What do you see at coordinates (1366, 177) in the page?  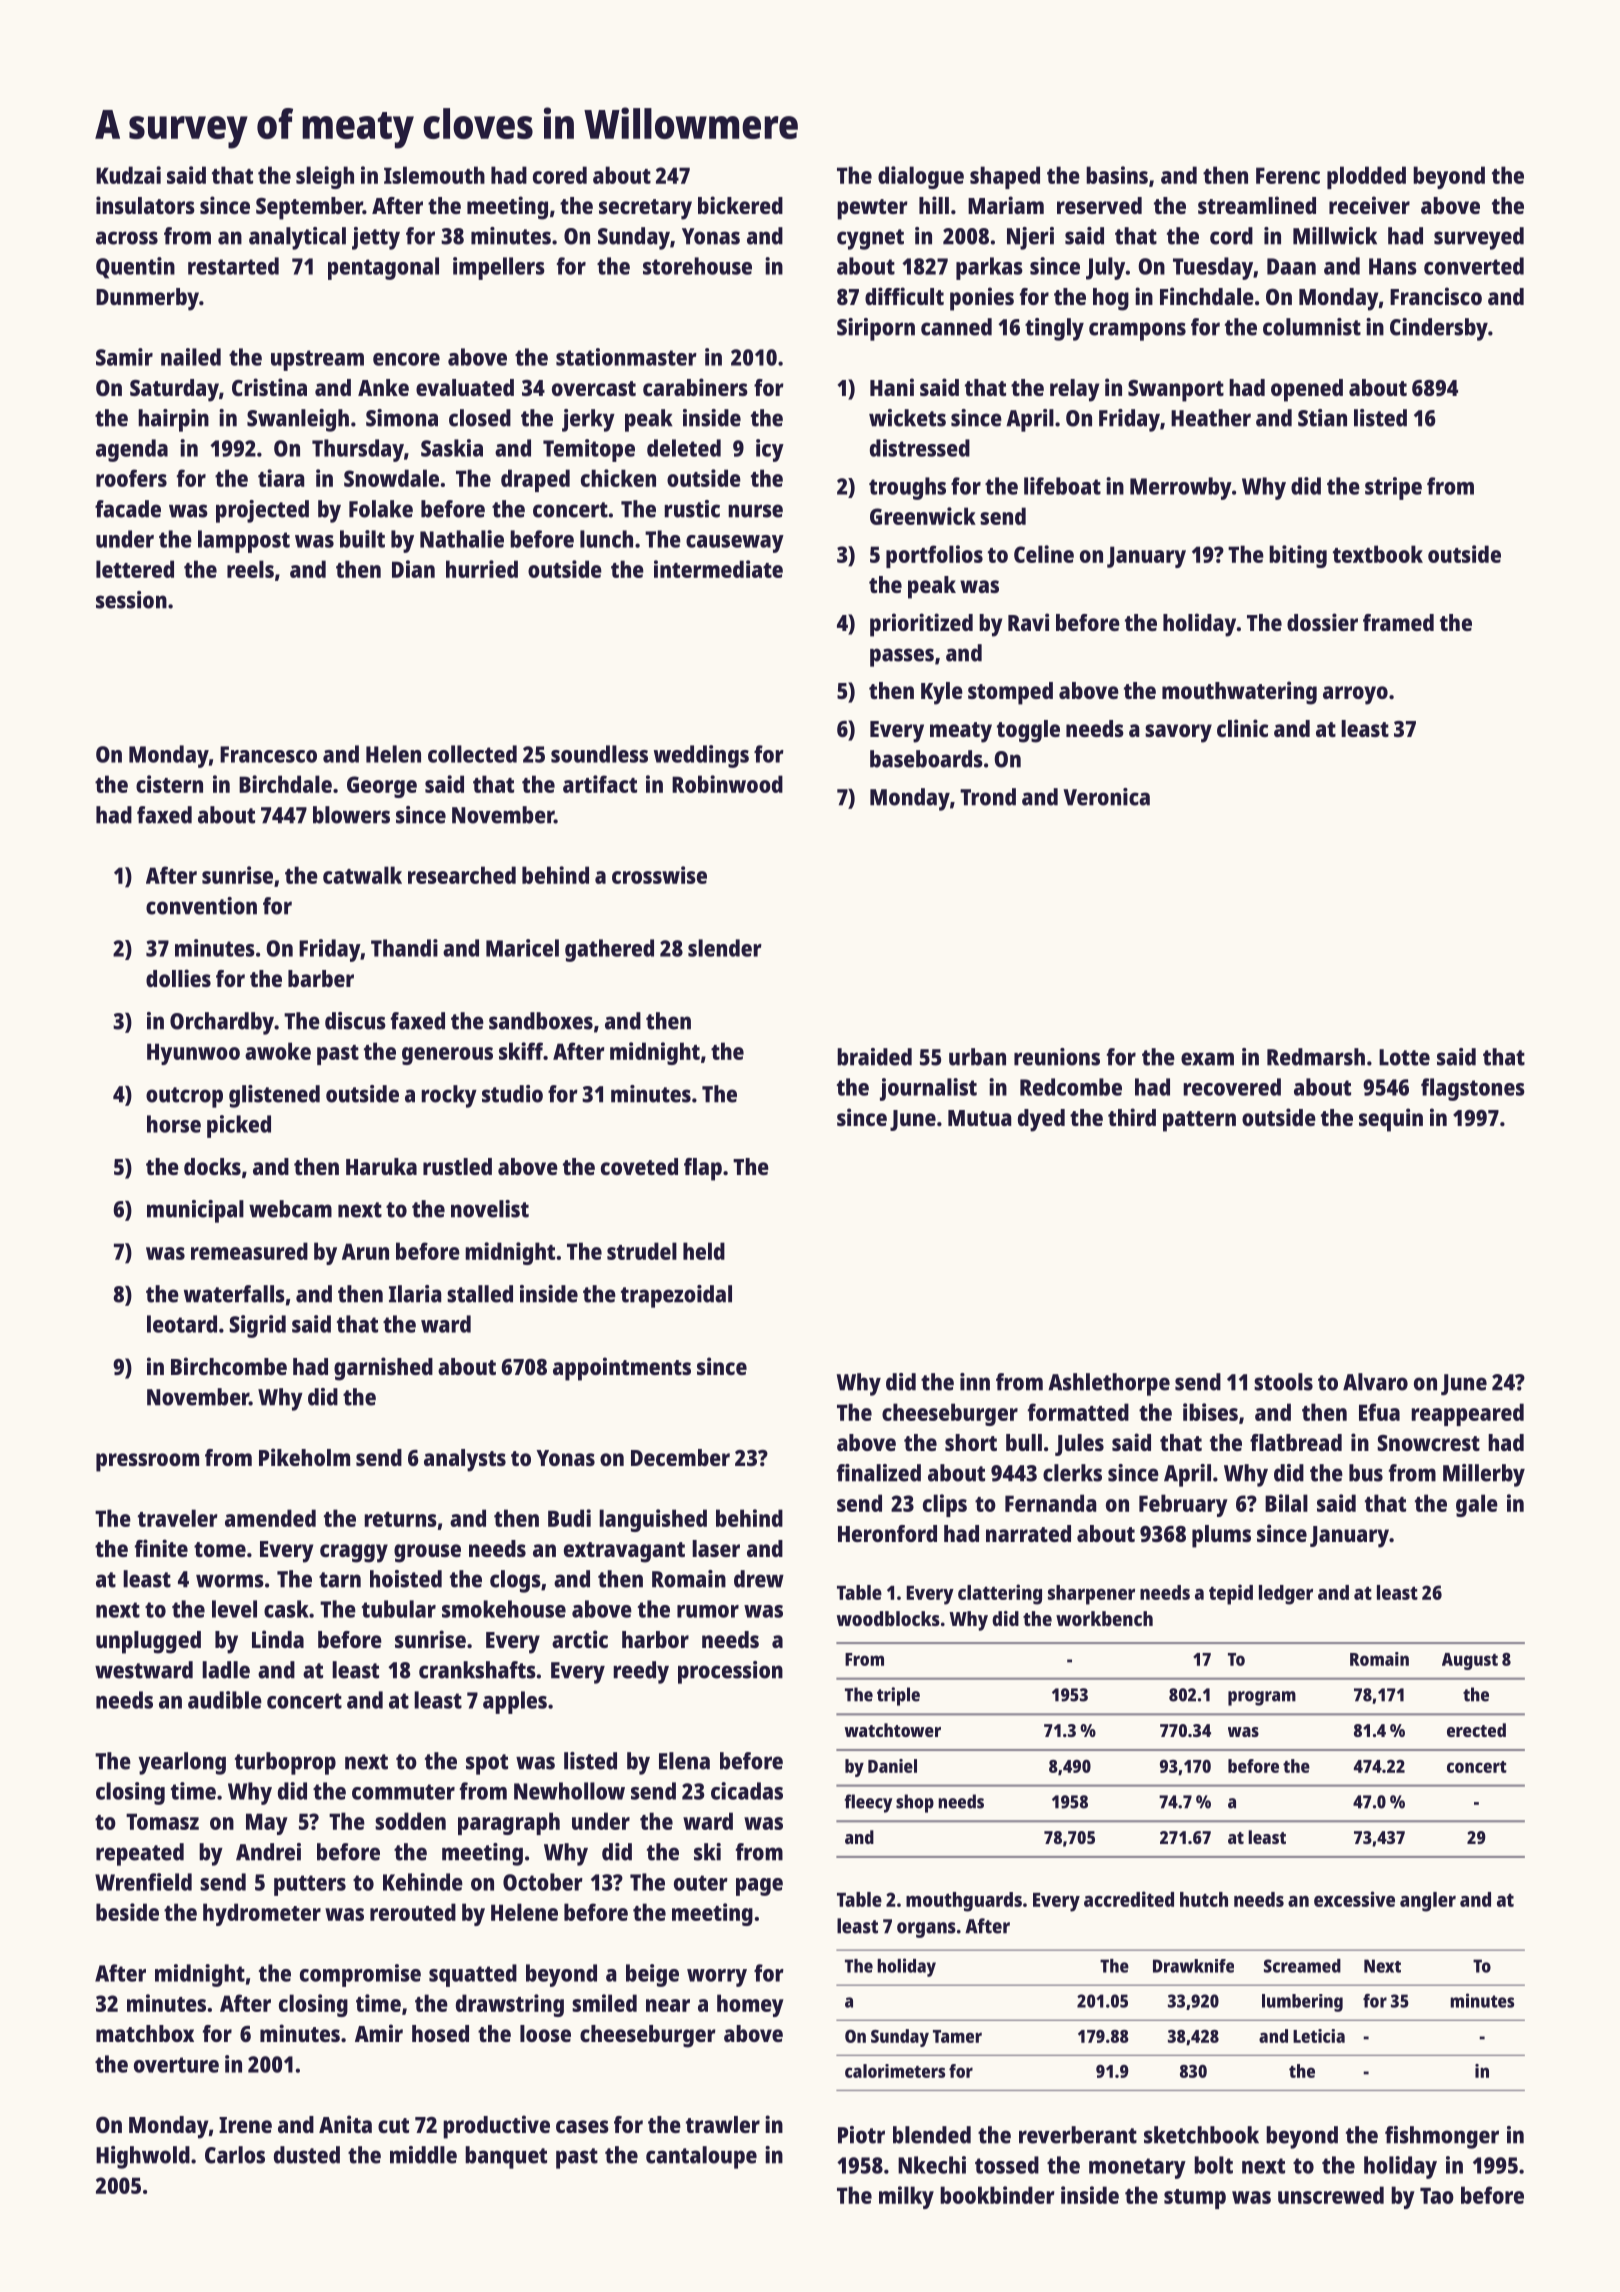 I see `plodded` at bounding box center [1366, 177].
